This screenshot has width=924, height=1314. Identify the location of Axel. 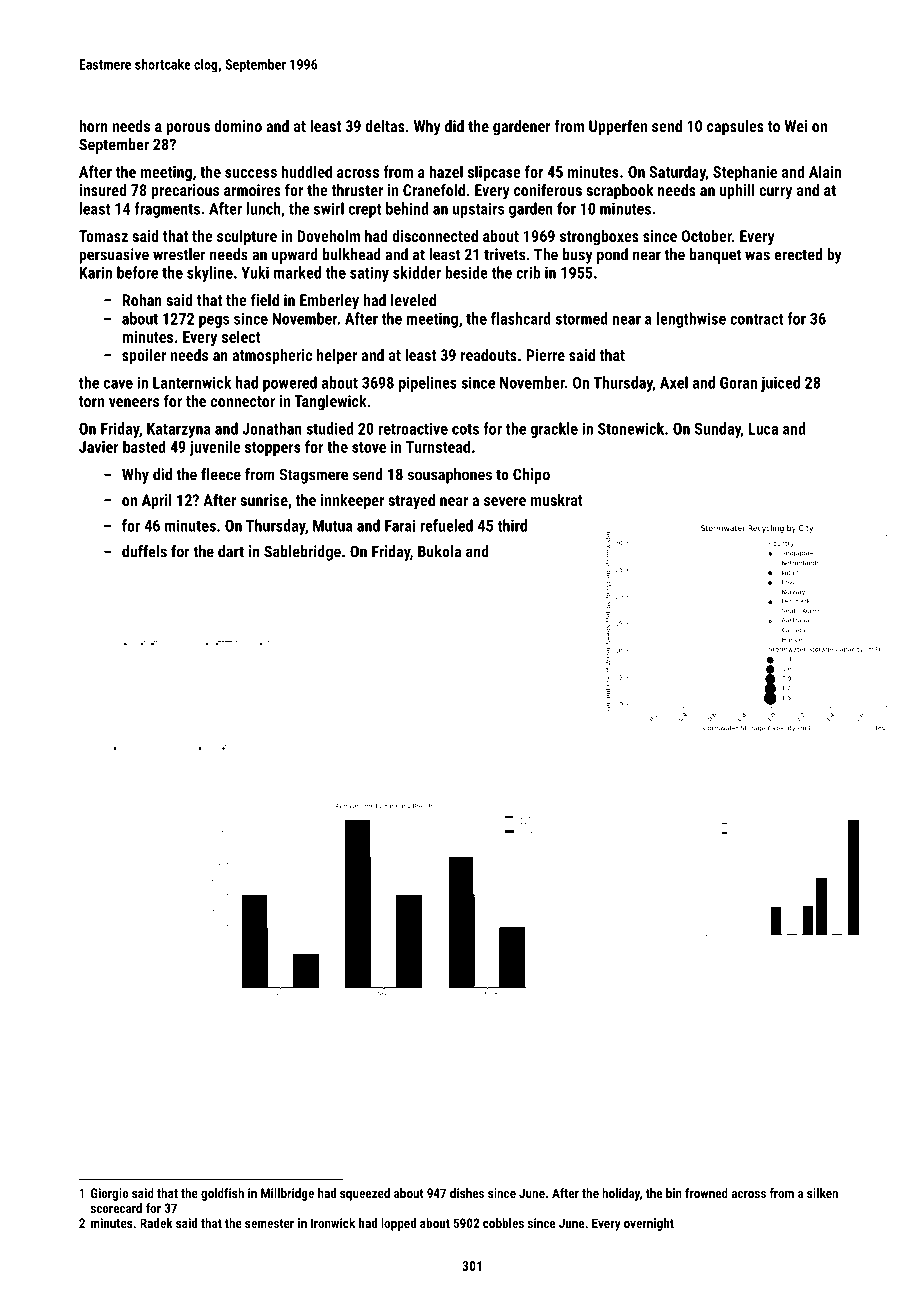
(674, 382).
